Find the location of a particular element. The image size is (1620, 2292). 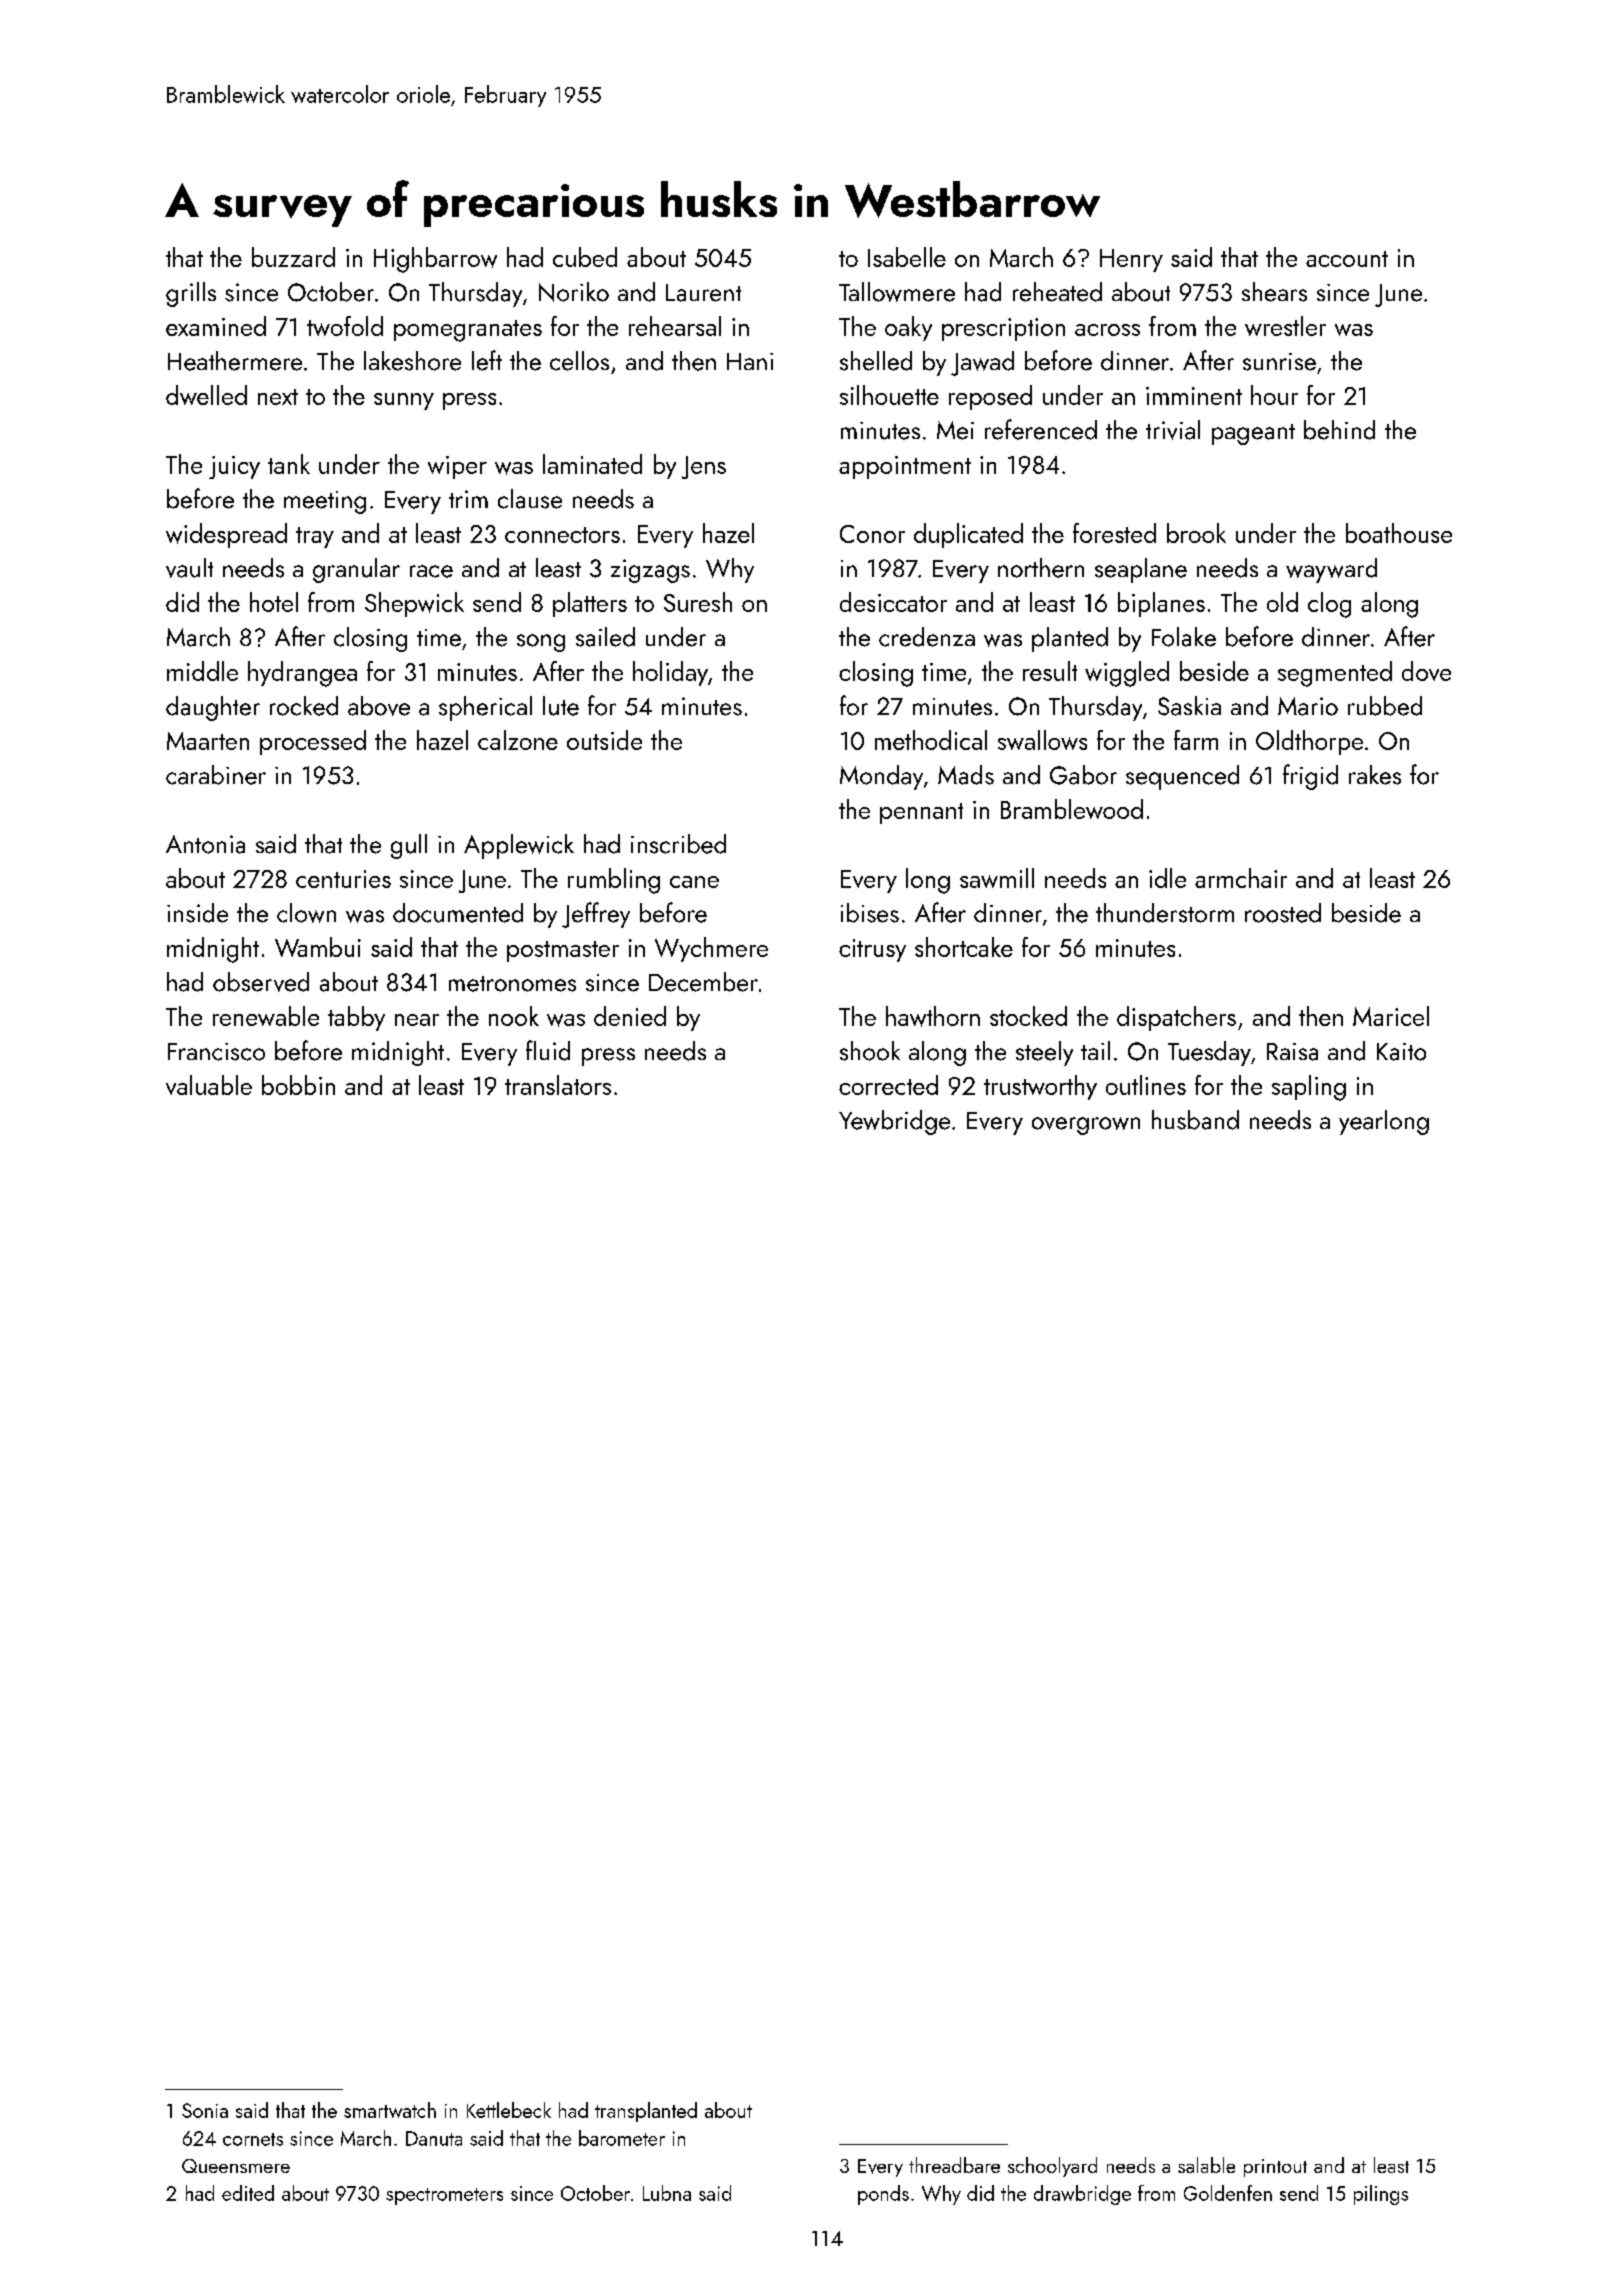

Isabelle is located at coordinates (907, 257).
